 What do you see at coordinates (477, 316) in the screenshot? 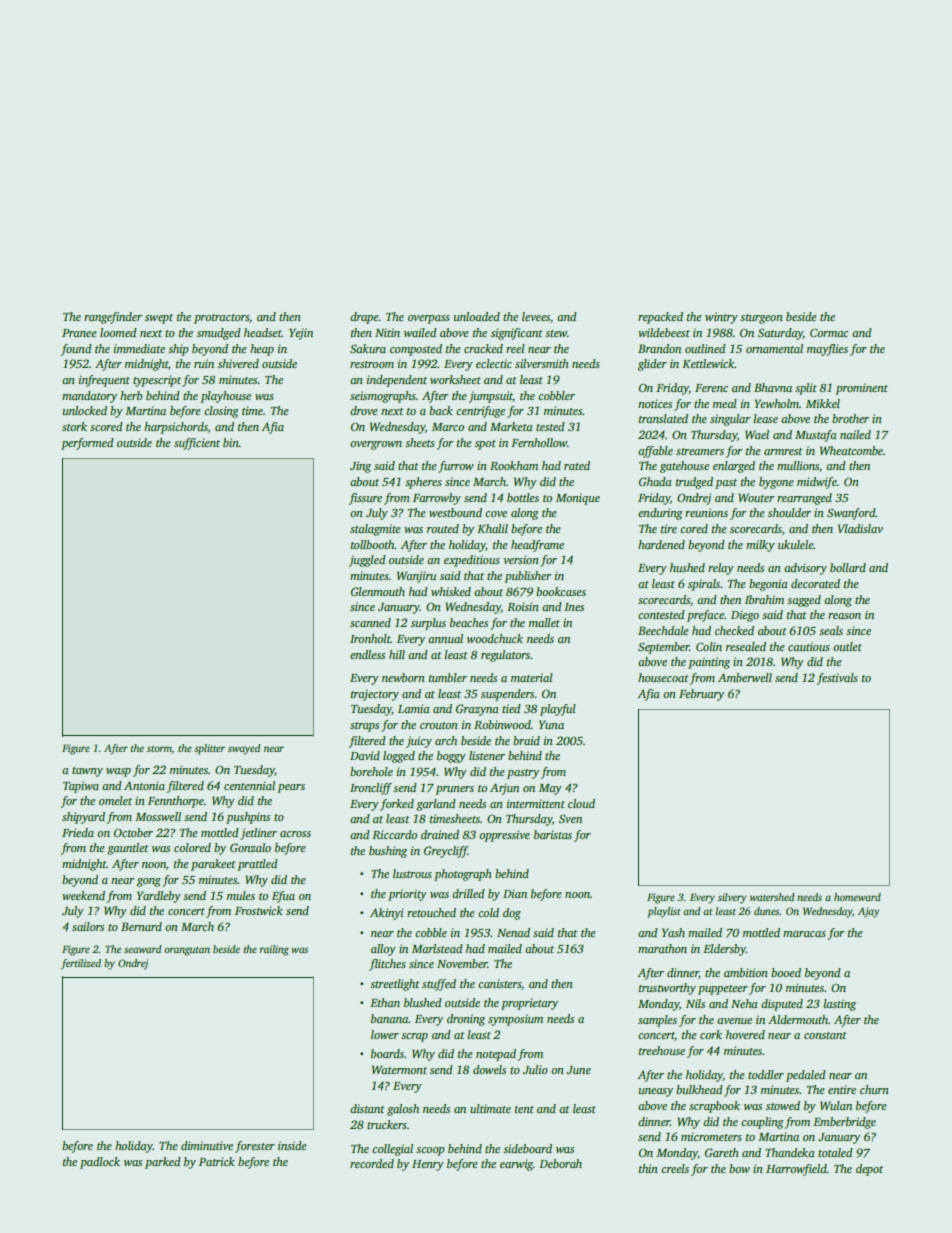
I see `unloaded` at bounding box center [477, 316].
